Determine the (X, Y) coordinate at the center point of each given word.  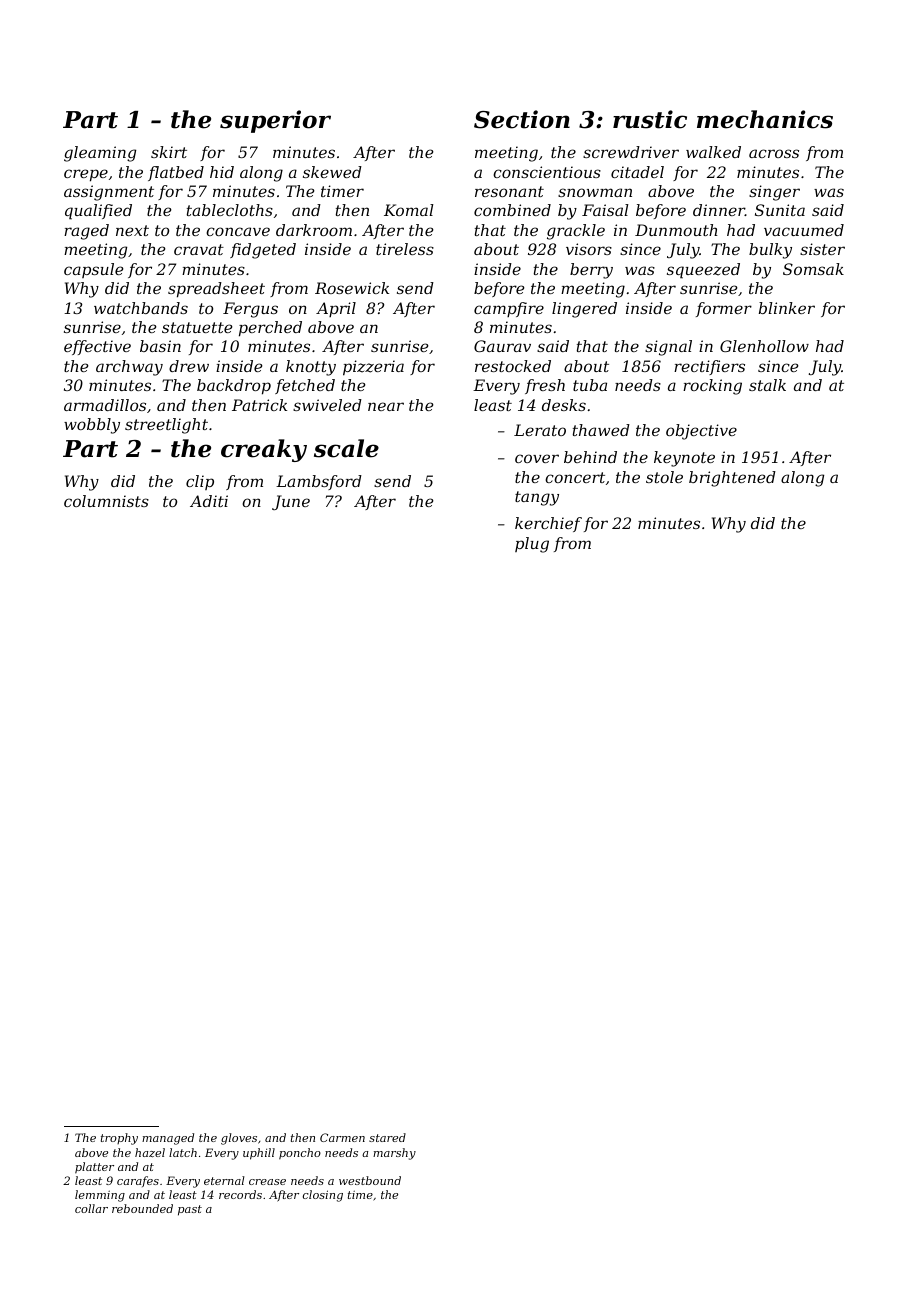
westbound (370, 1180)
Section (522, 119)
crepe (86, 175)
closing (323, 1196)
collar (91, 1208)
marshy (394, 1154)
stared (387, 1137)
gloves (239, 1139)
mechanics (765, 119)
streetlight (166, 426)
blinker (787, 308)
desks (564, 405)
